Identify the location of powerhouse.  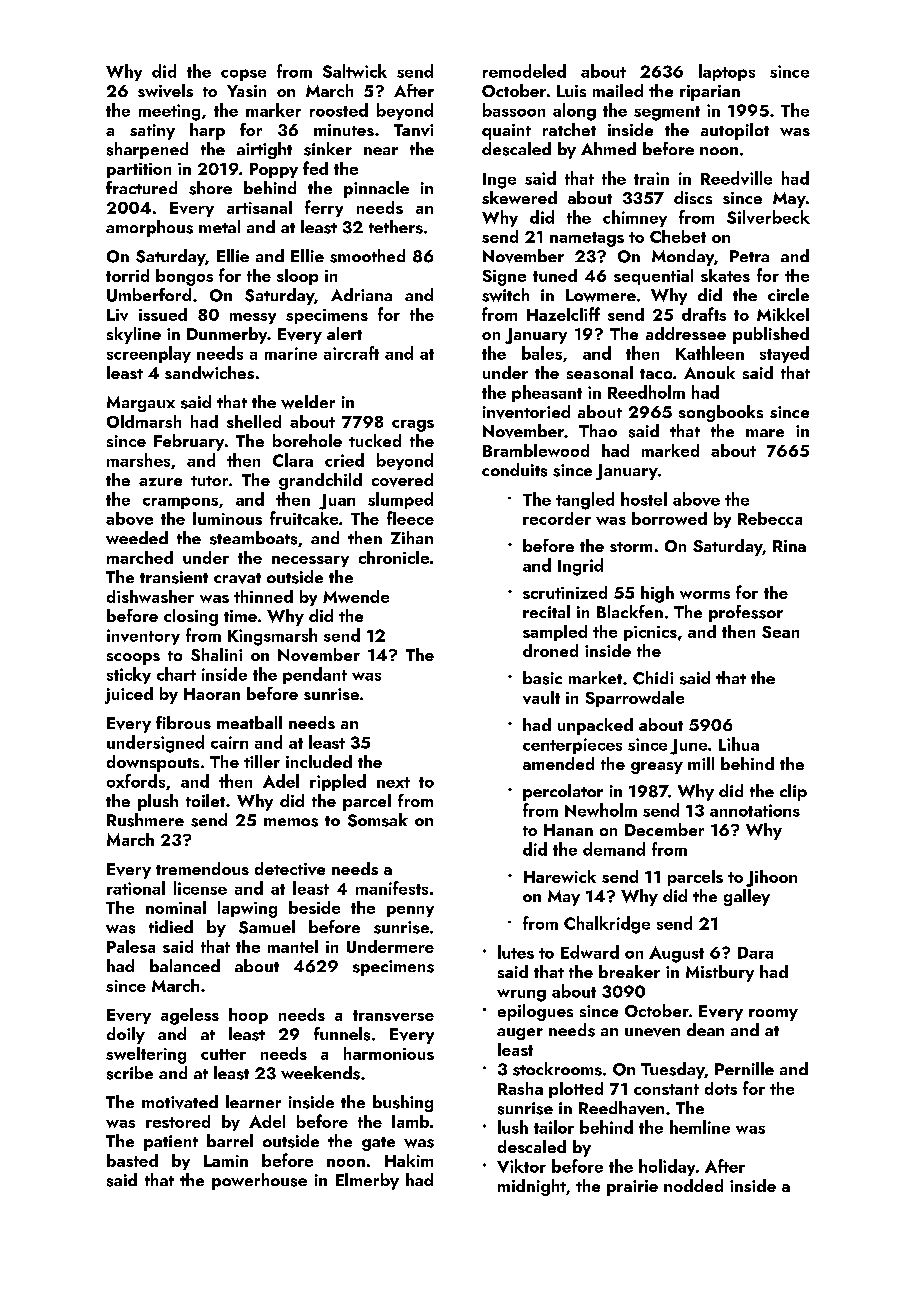
(259, 1181).
